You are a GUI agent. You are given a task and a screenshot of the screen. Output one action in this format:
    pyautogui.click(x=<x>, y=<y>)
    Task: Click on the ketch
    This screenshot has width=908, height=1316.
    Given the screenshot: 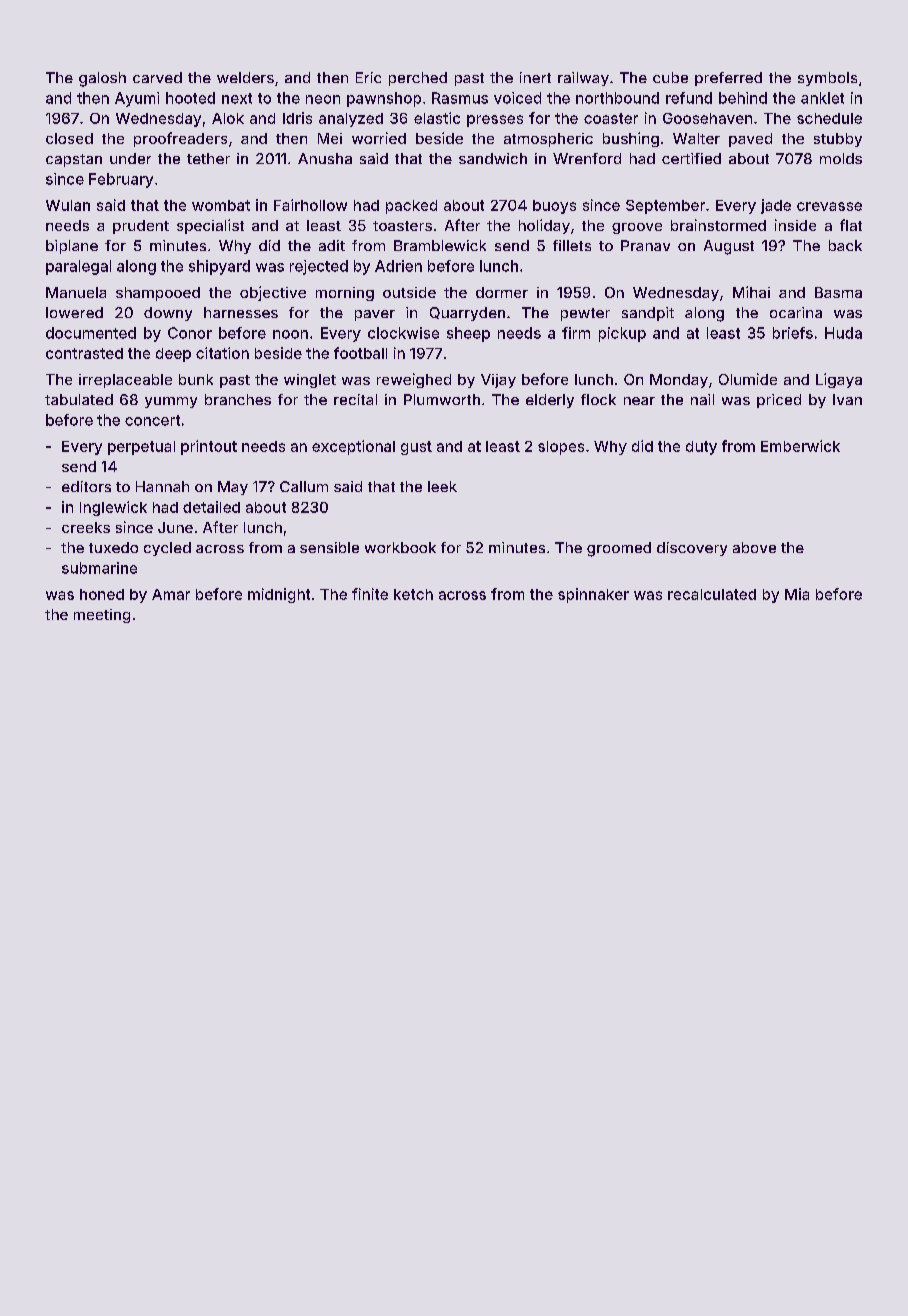 What is the action you would take?
    pyautogui.click(x=413, y=594)
